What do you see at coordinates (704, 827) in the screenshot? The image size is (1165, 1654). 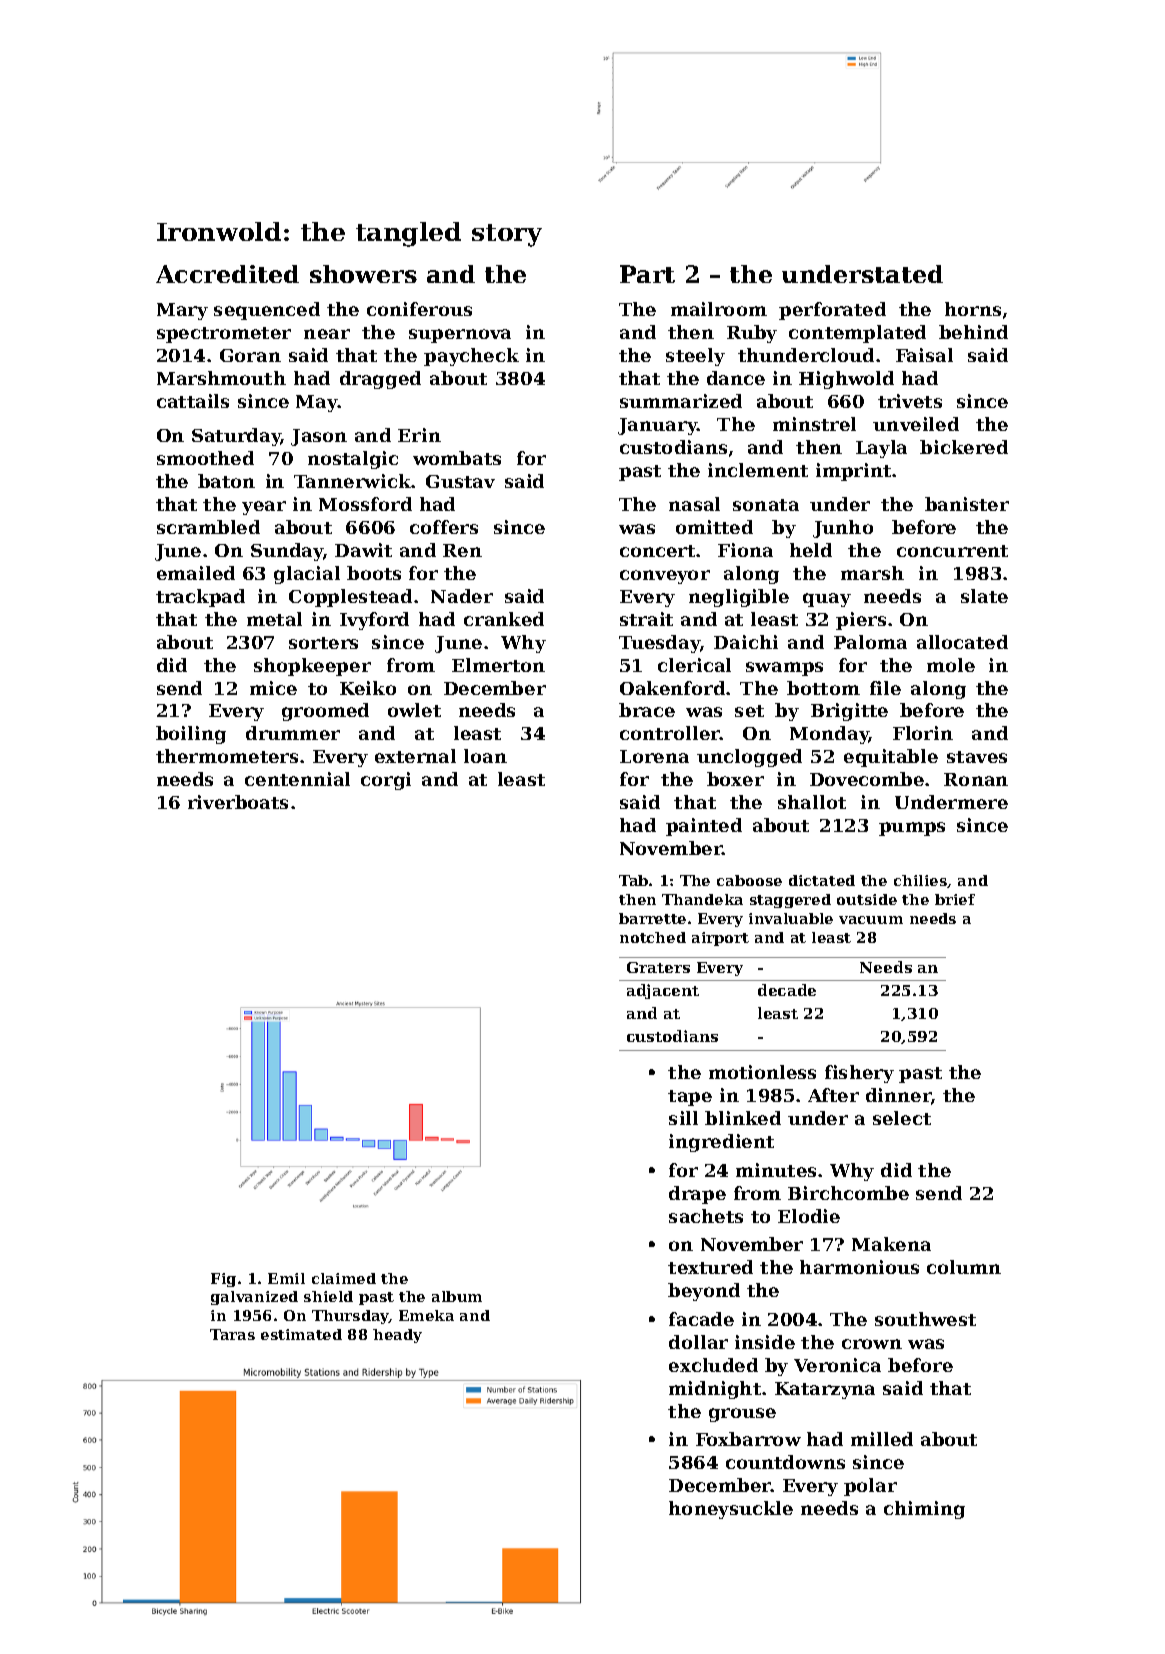 I see `painted` at bounding box center [704, 827].
